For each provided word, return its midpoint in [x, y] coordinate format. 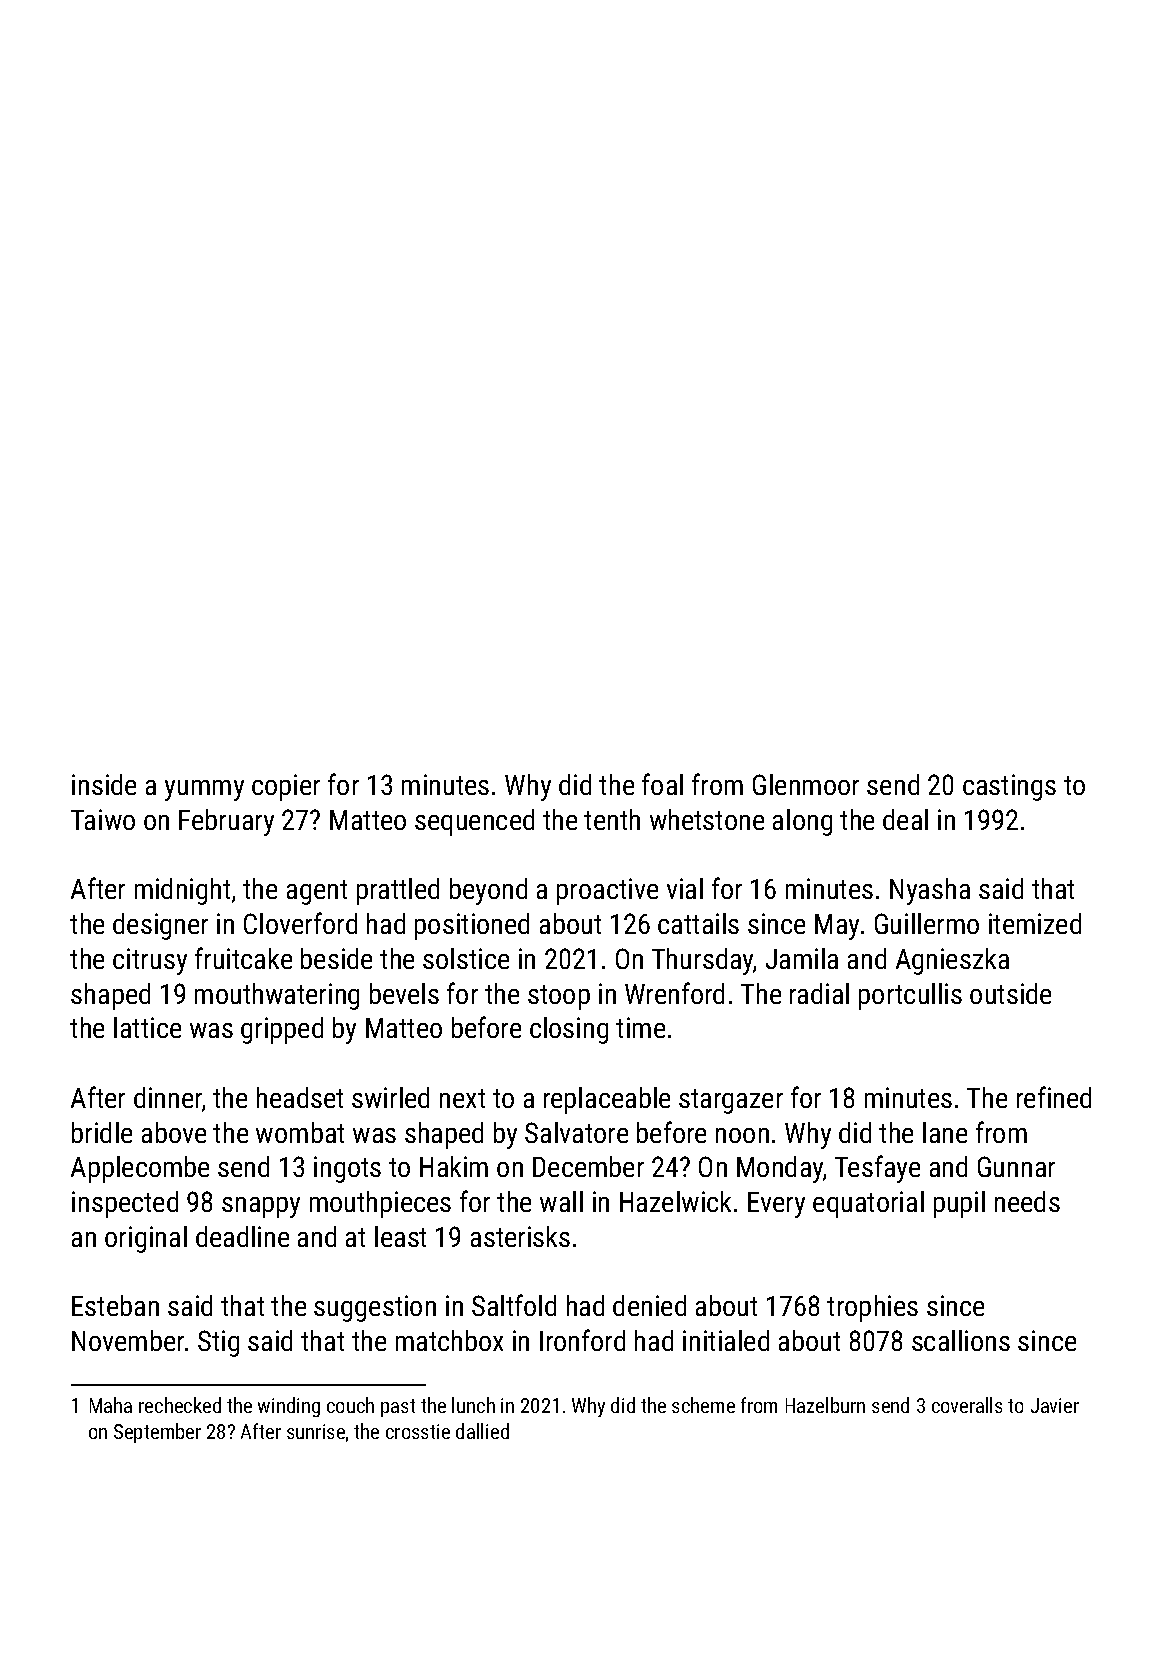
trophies [872, 1308]
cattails [698, 923]
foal [662, 784]
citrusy [150, 961]
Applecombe [140, 1169]
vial [685, 888]
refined [1054, 1097]
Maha [111, 1405]
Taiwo [103, 819]
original [146, 1239]
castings [1009, 787]
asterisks [520, 1236]
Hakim [454, 1166]
